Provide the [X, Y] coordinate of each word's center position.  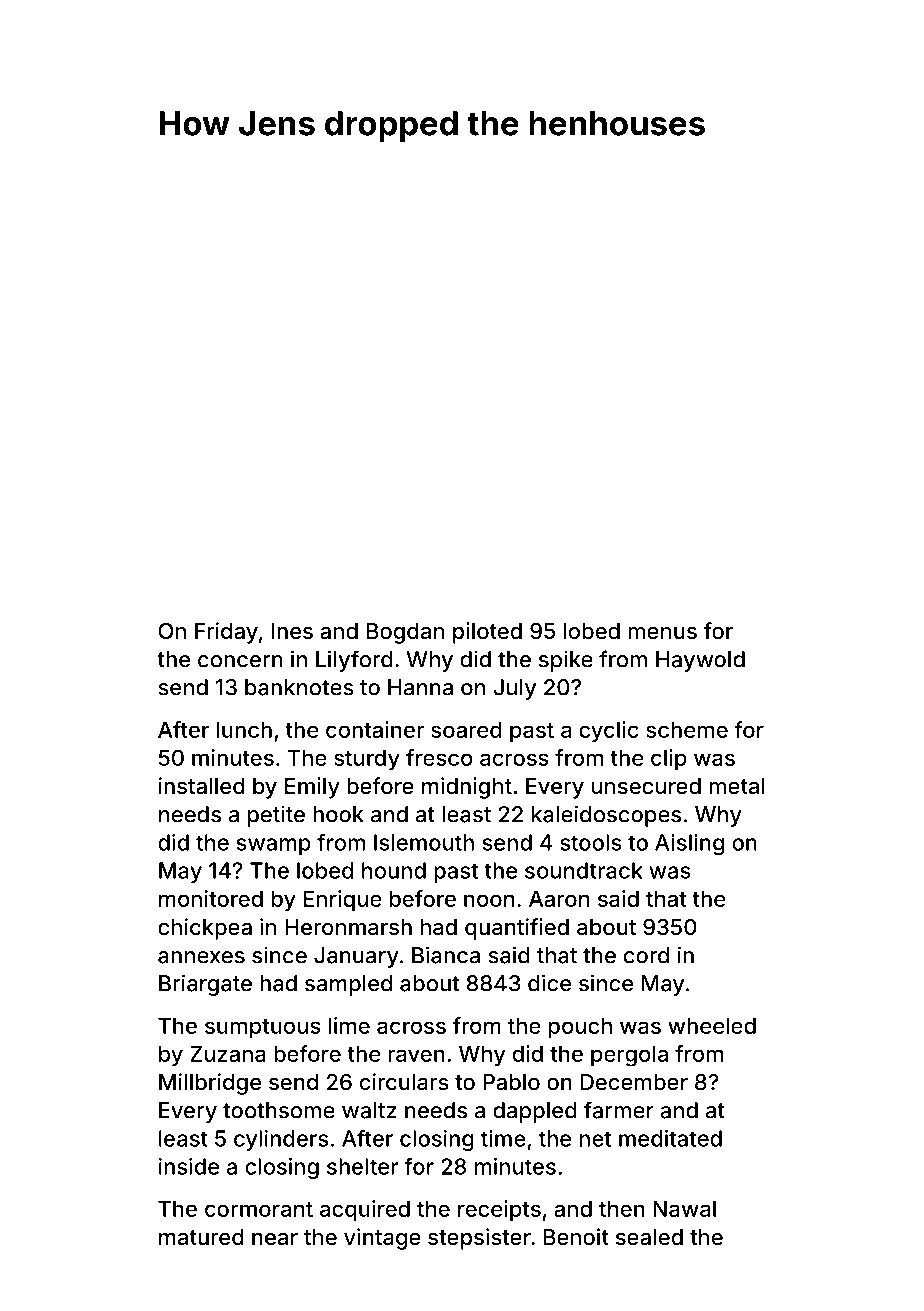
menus [662, 633]
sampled [348, 985]
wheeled [712, 1025]
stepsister [479, 1239]
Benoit [576, 1236]
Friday [226, 633]
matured [201, 1237]
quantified [517, 929]
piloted [487, 633]
